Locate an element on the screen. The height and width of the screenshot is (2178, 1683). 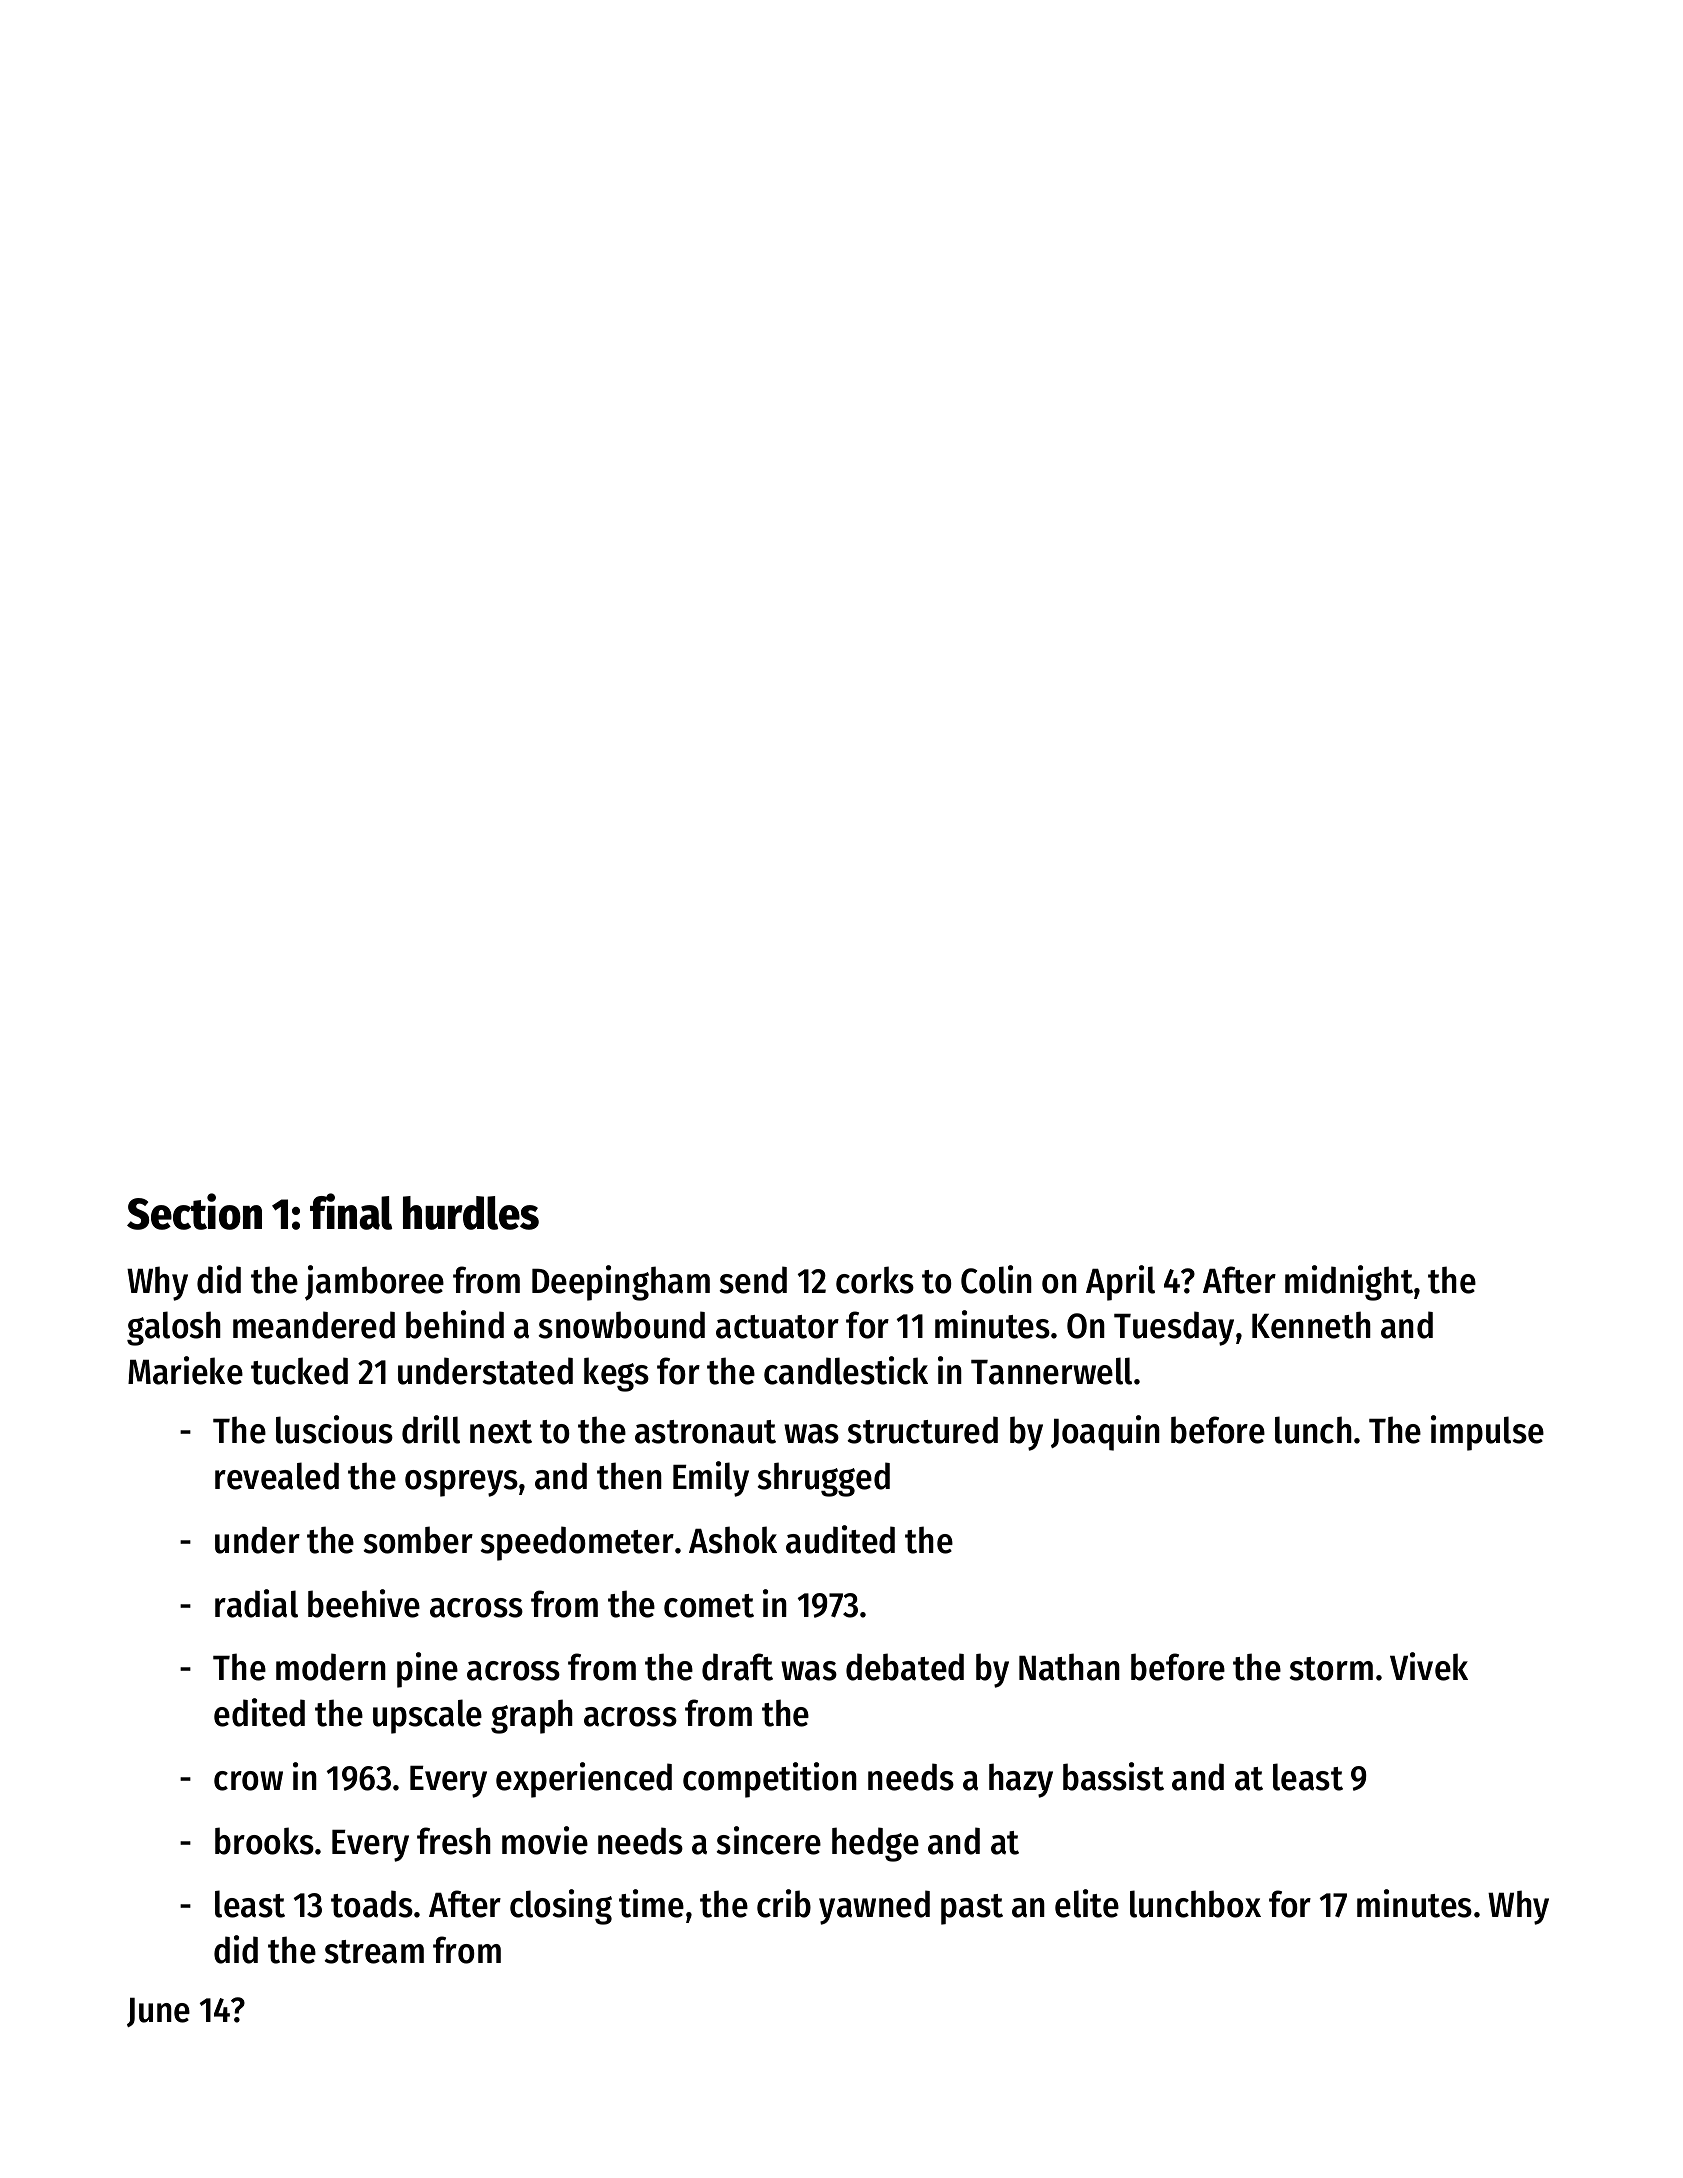
meandered is located at coordinates (314, 1325).
